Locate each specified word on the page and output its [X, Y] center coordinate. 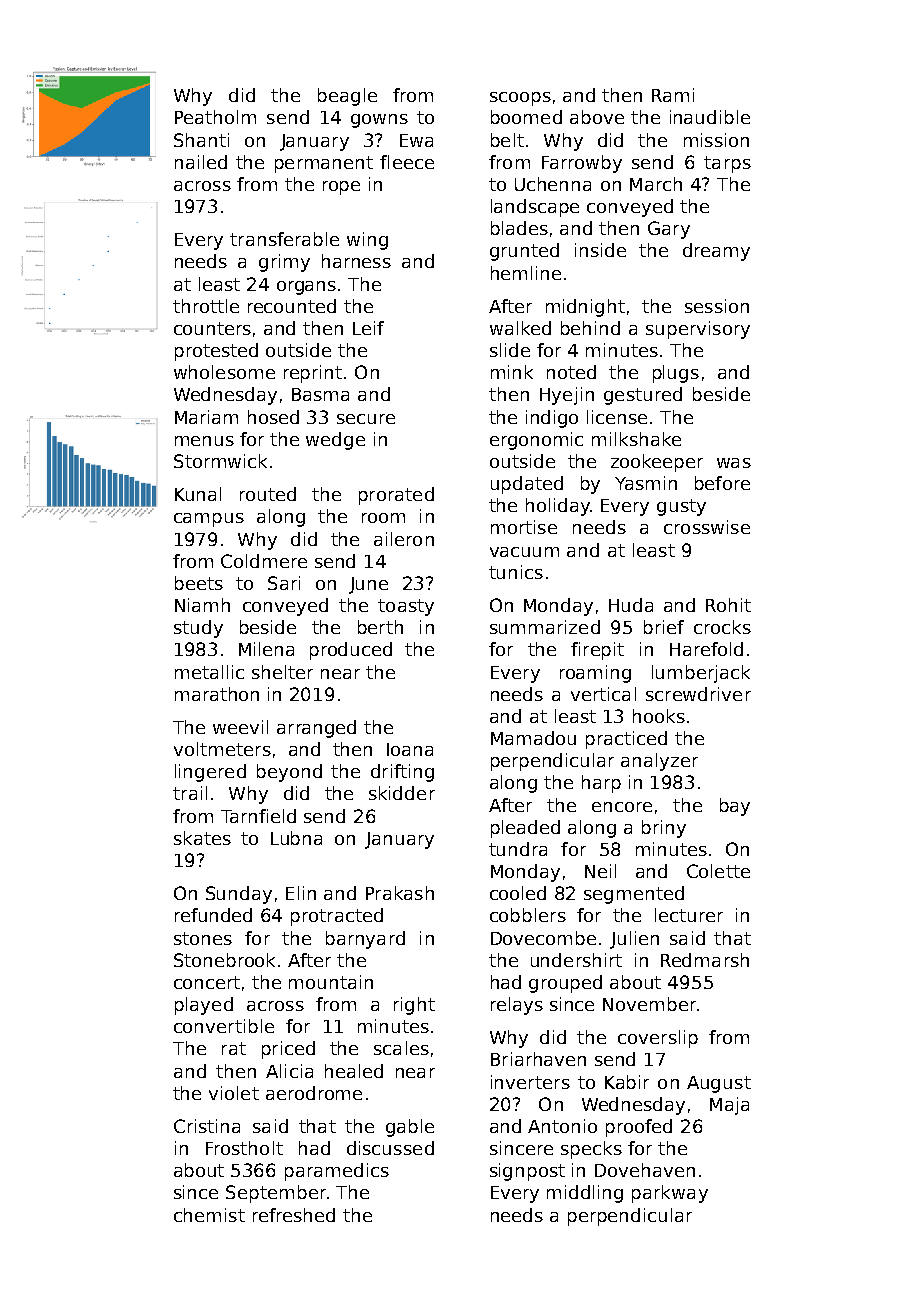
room [383, 518]
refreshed [294, 1215]
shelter [282, 672]
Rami [673, 95]
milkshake [636, 439]
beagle [347, 97]
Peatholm [215, 117]
